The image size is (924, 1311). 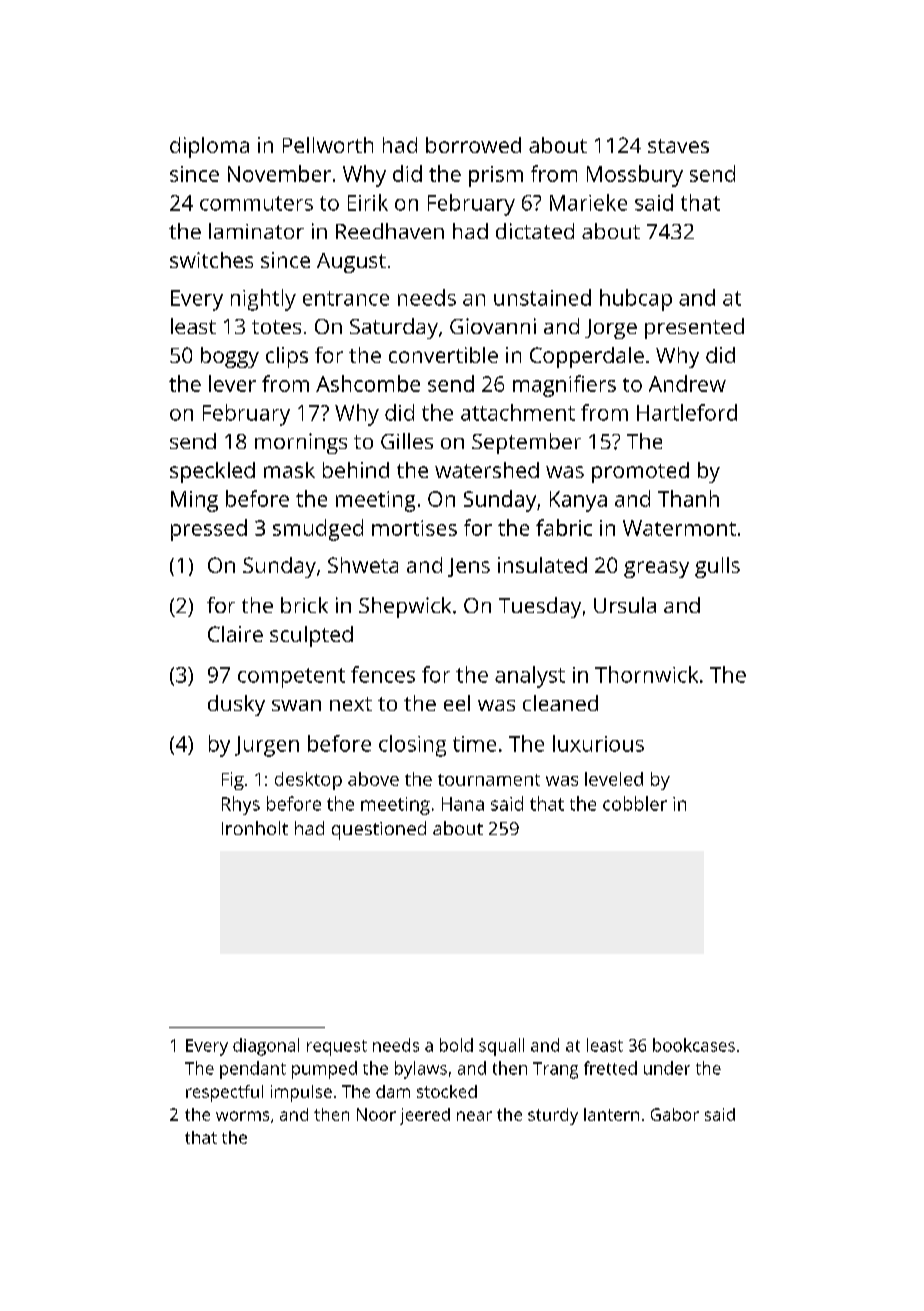 What do you see at coordinates (456, 1045) in the screenshot?
I see `bold` at bounding box center [456, 1045].
